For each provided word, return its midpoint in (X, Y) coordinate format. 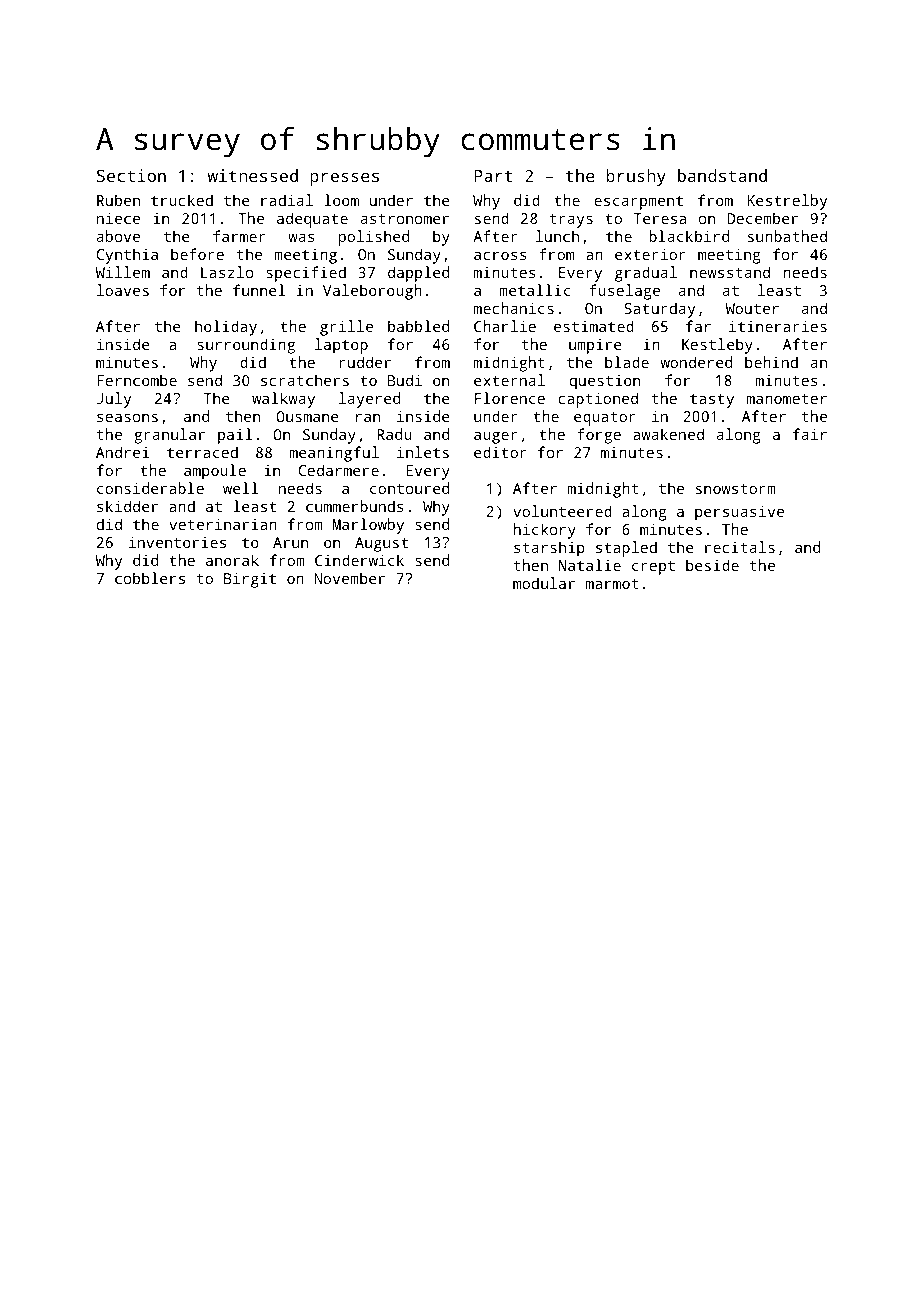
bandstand (722, 175)
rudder (365, 362)
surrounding (246, 346)
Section (131, 175)
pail (235, 436)
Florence (510, 398)
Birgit (250, 580)
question (605, 382)
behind (771, 362)
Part (493, 176)
